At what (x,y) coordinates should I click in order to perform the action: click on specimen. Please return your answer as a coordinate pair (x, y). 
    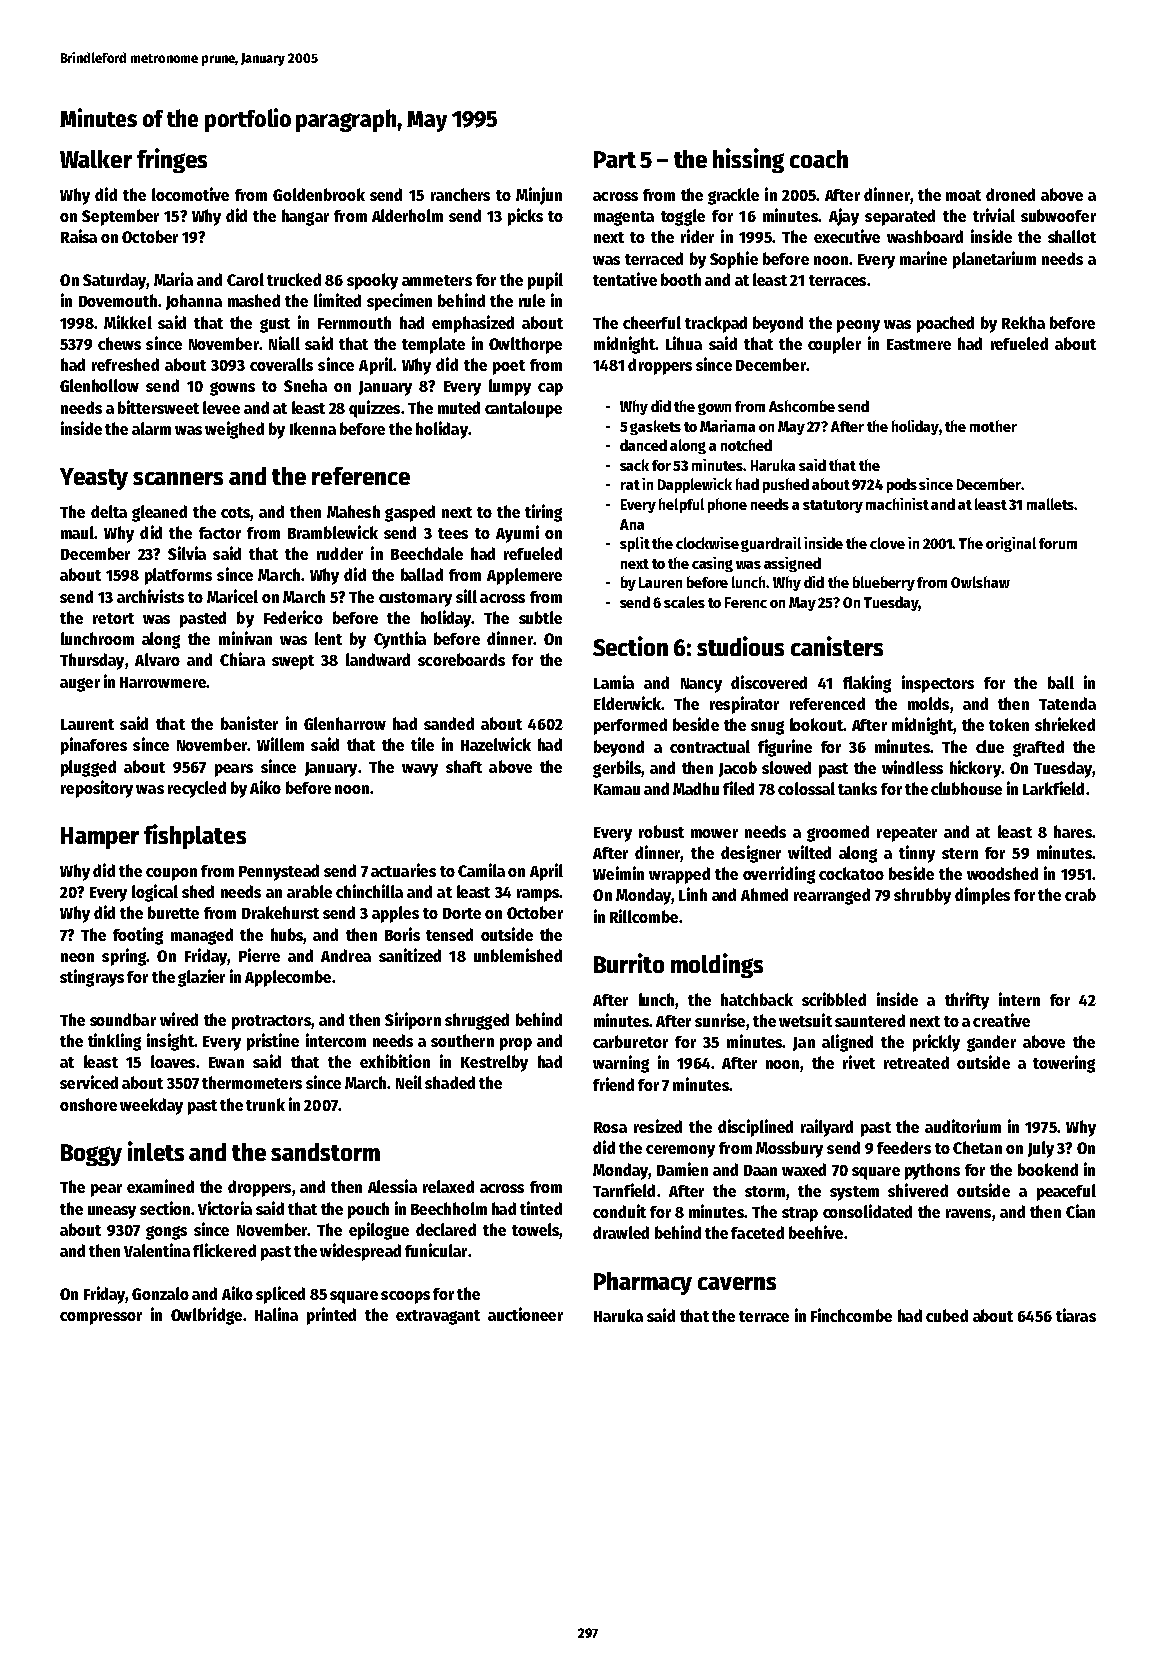
    Looking at the image, I should click on (399, 302).
